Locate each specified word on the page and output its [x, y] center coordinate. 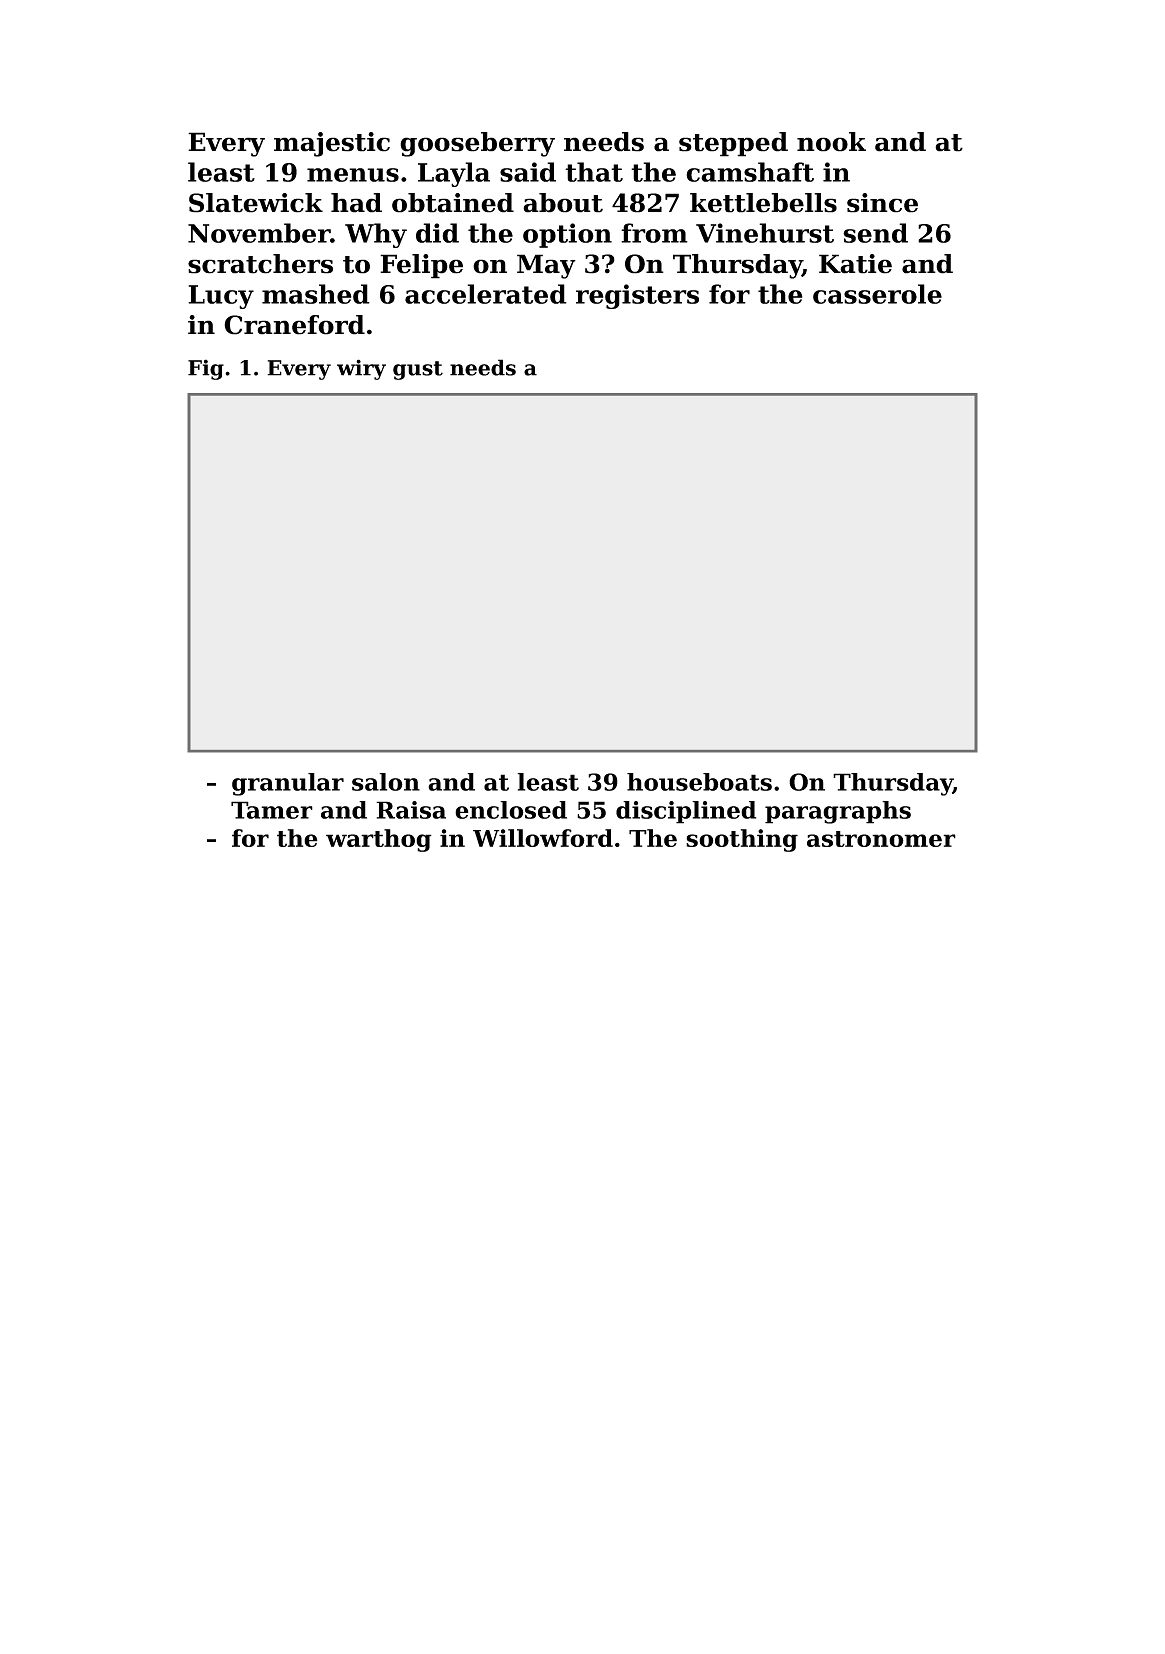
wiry [361, 369]
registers [637, 296]
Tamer [272, 810]
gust [418, 370]
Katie [855, 264]
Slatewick [256, 203]
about [563, 203]
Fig [206, 369]
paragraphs [838, 812]
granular [288, 784]
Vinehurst [765, 233]
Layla [454, 174]
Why [376, 235]
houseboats [699, 782]
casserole [877, 294]
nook [831, 142]
